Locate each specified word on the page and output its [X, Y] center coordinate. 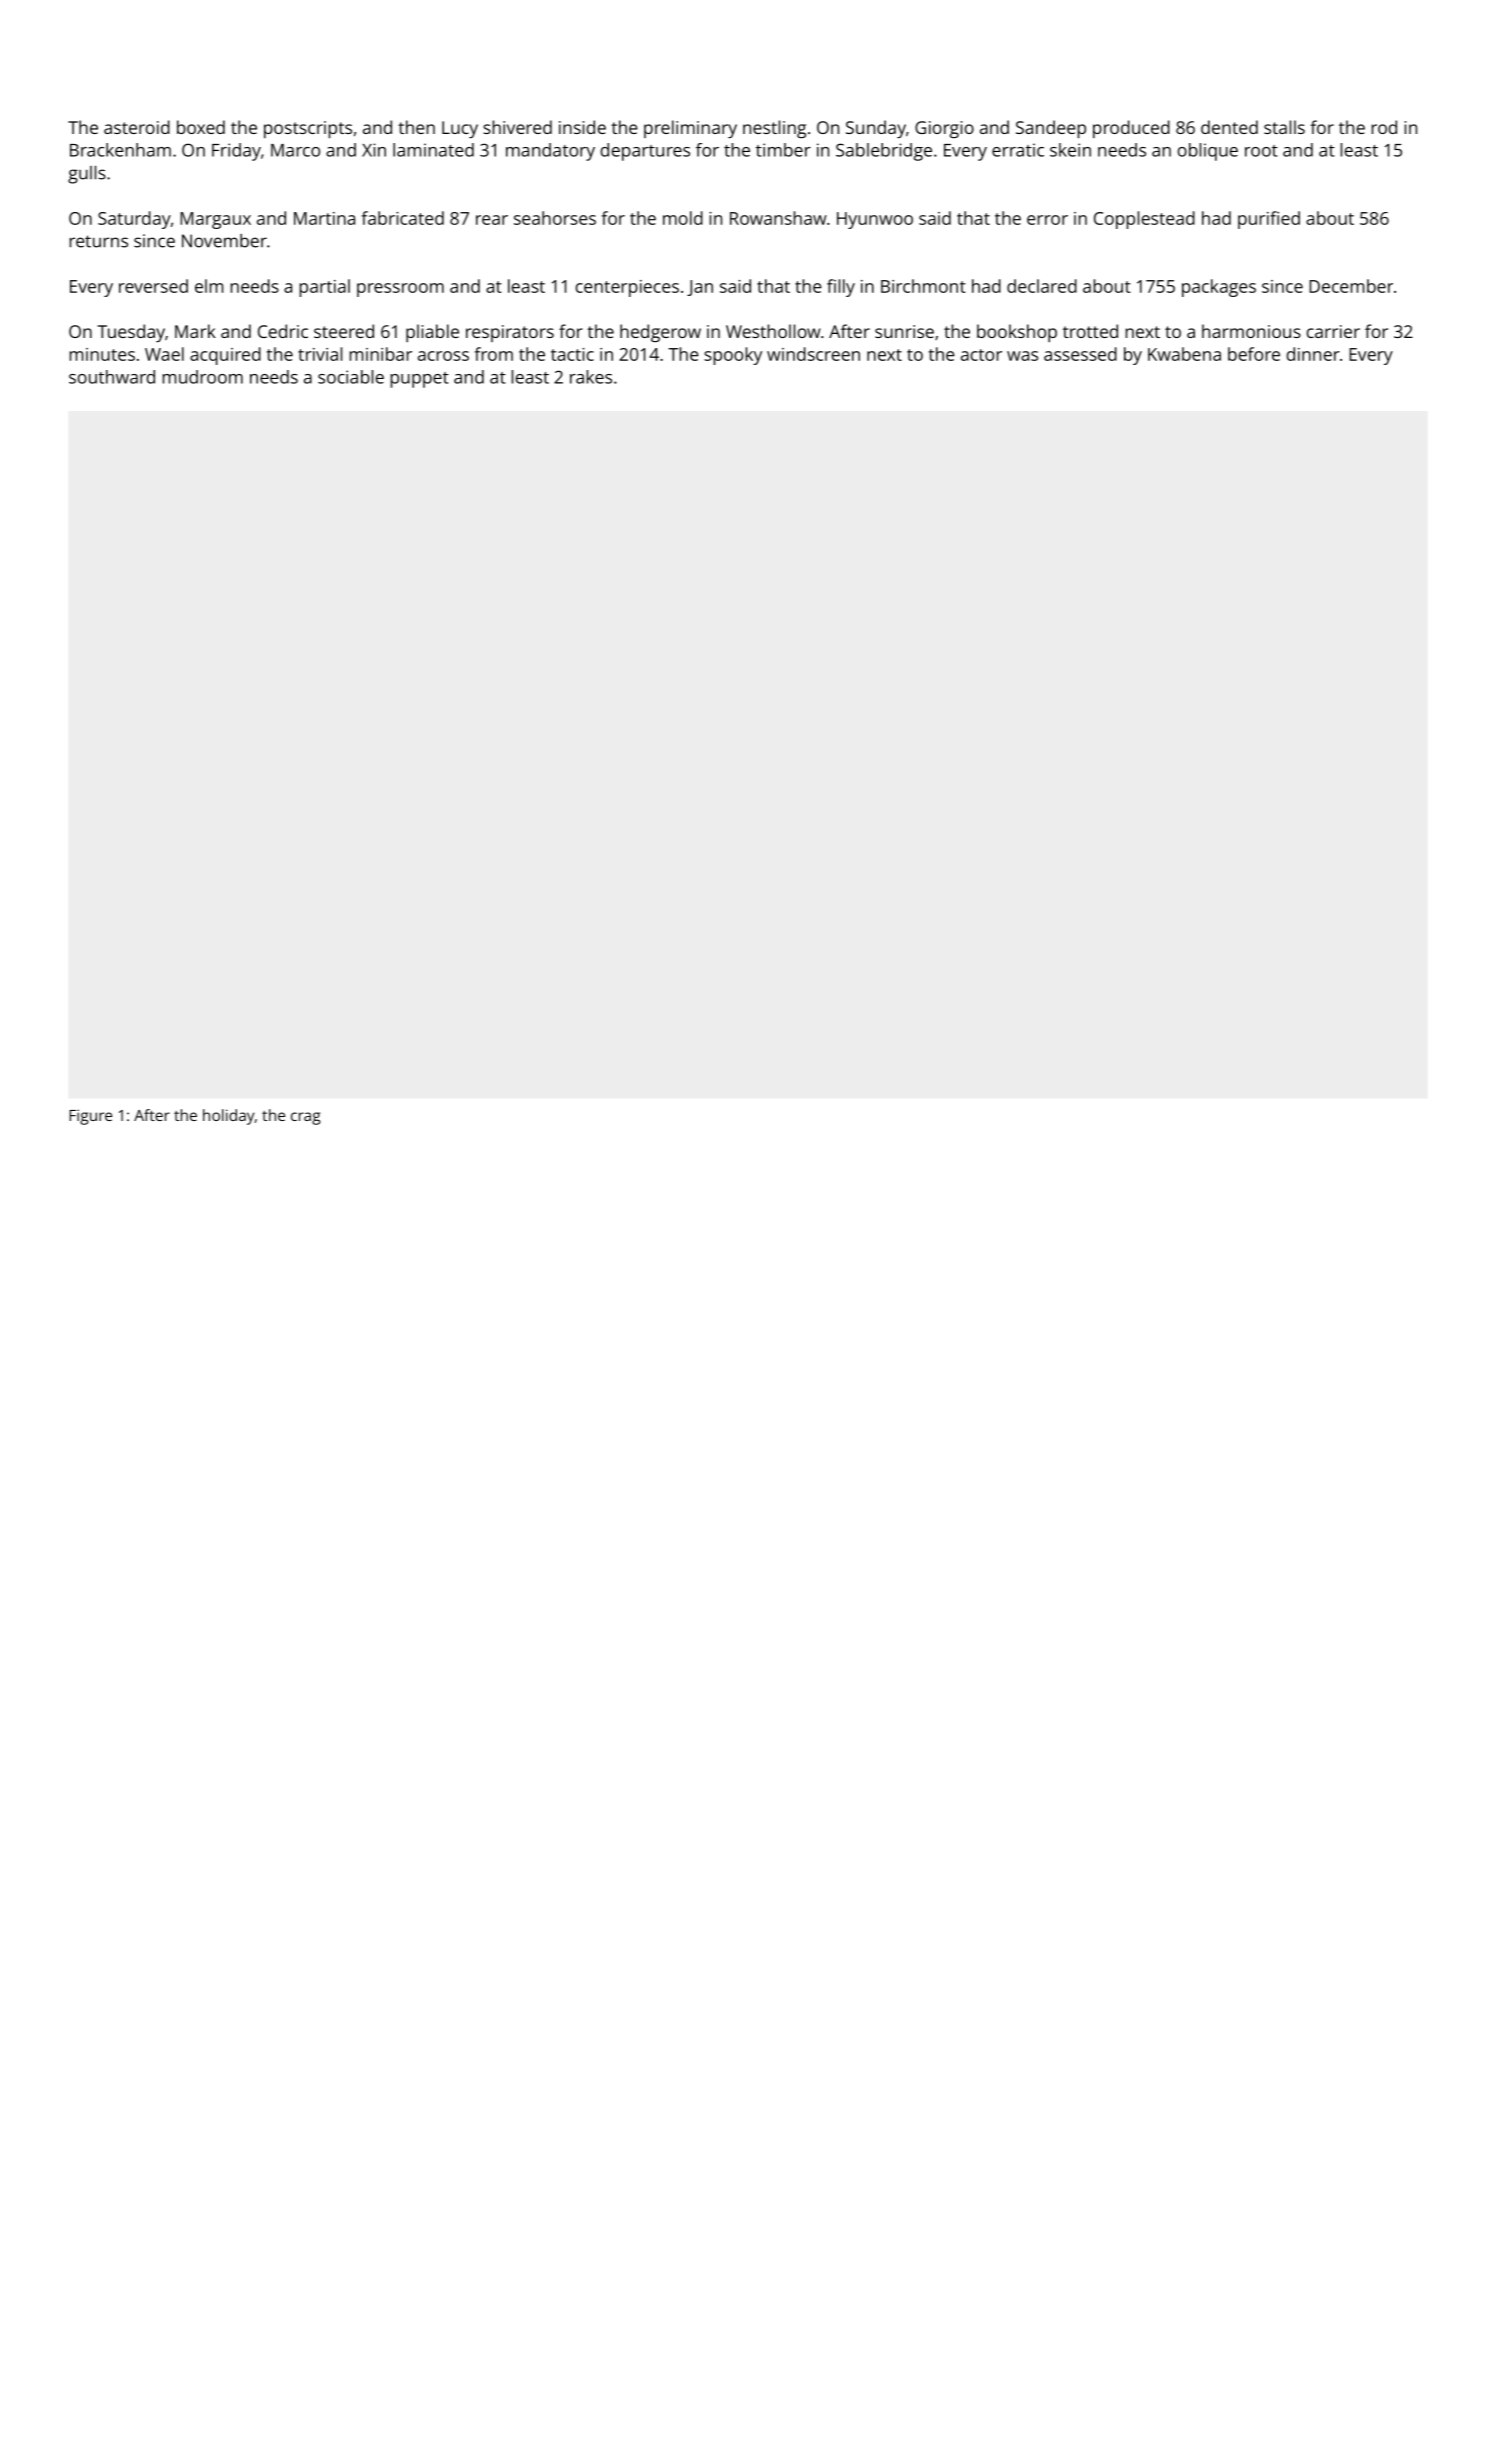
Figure [91, 1117]
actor [981, 355]
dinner [1313, 354]
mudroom [203, 377]
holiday [229, 1117]
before [1254, 354]
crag [305, 1118]
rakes [591, 377]
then [416, 127]
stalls [1284, 127]
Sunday [876, 129]
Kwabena [1184, 354]
